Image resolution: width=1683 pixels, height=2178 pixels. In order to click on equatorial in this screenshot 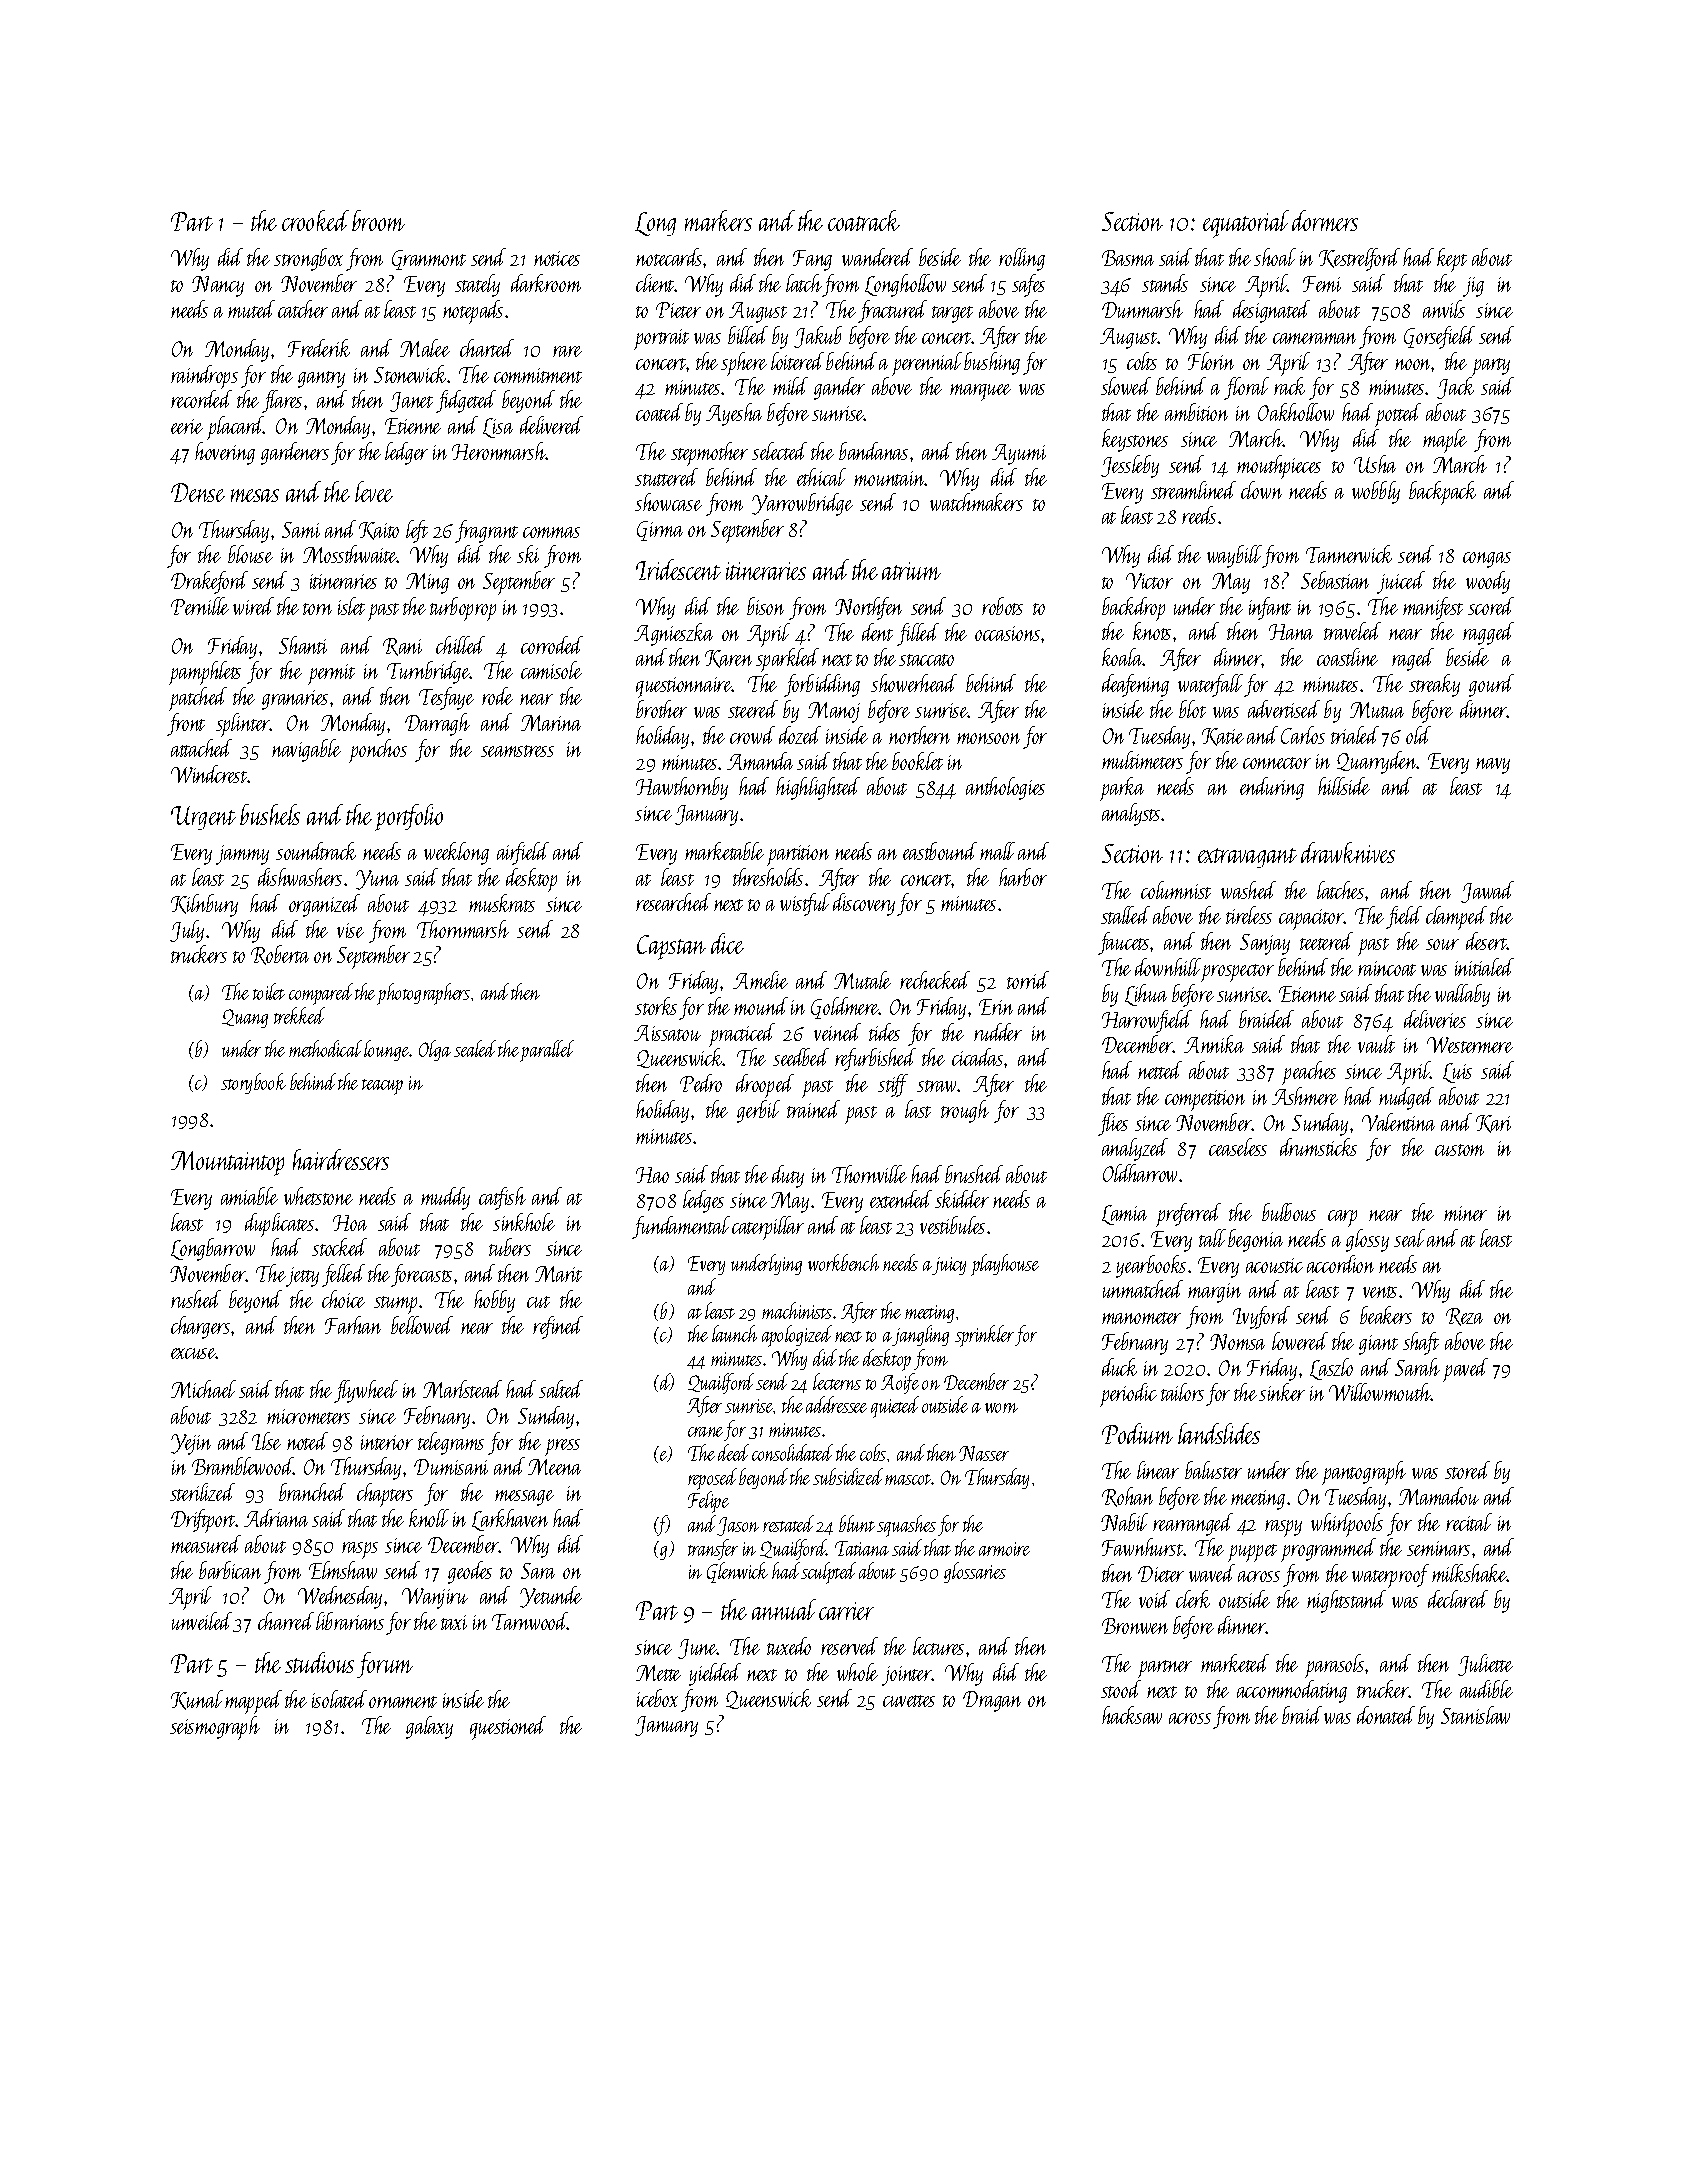, I will do `click(1246, 224)`.
